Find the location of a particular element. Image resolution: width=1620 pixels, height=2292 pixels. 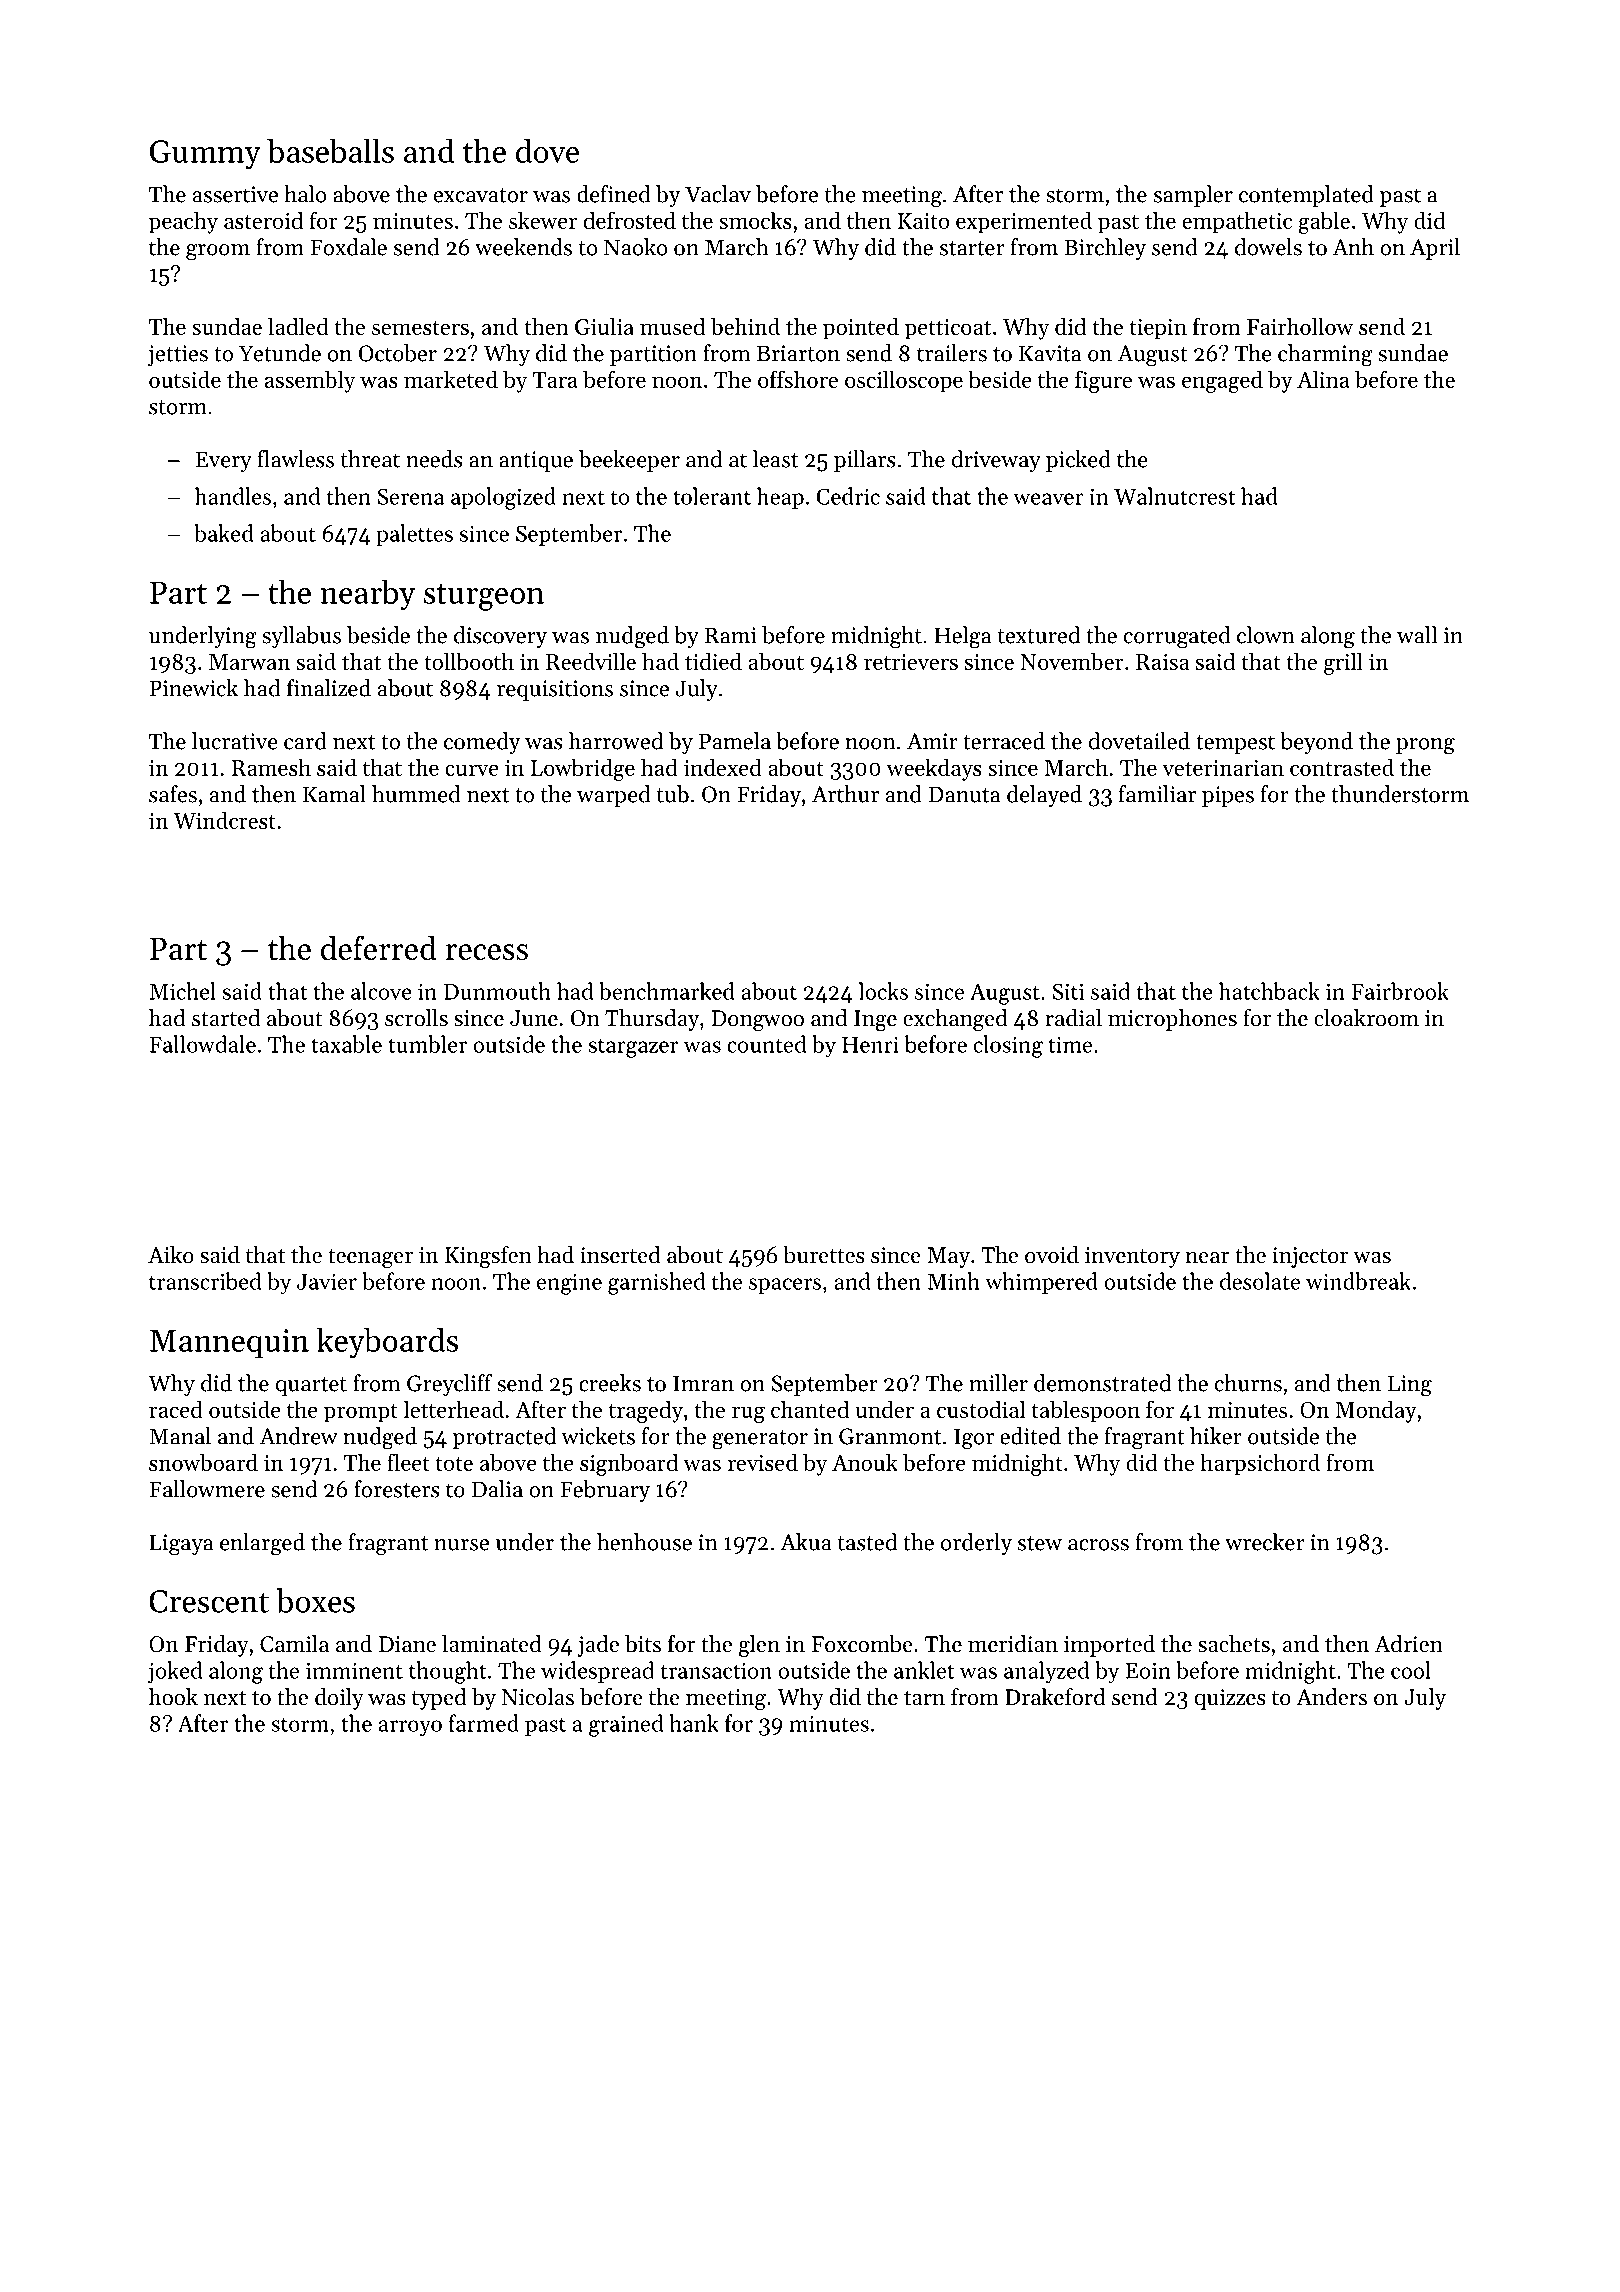

April is located at coordinates (1435, 249).
